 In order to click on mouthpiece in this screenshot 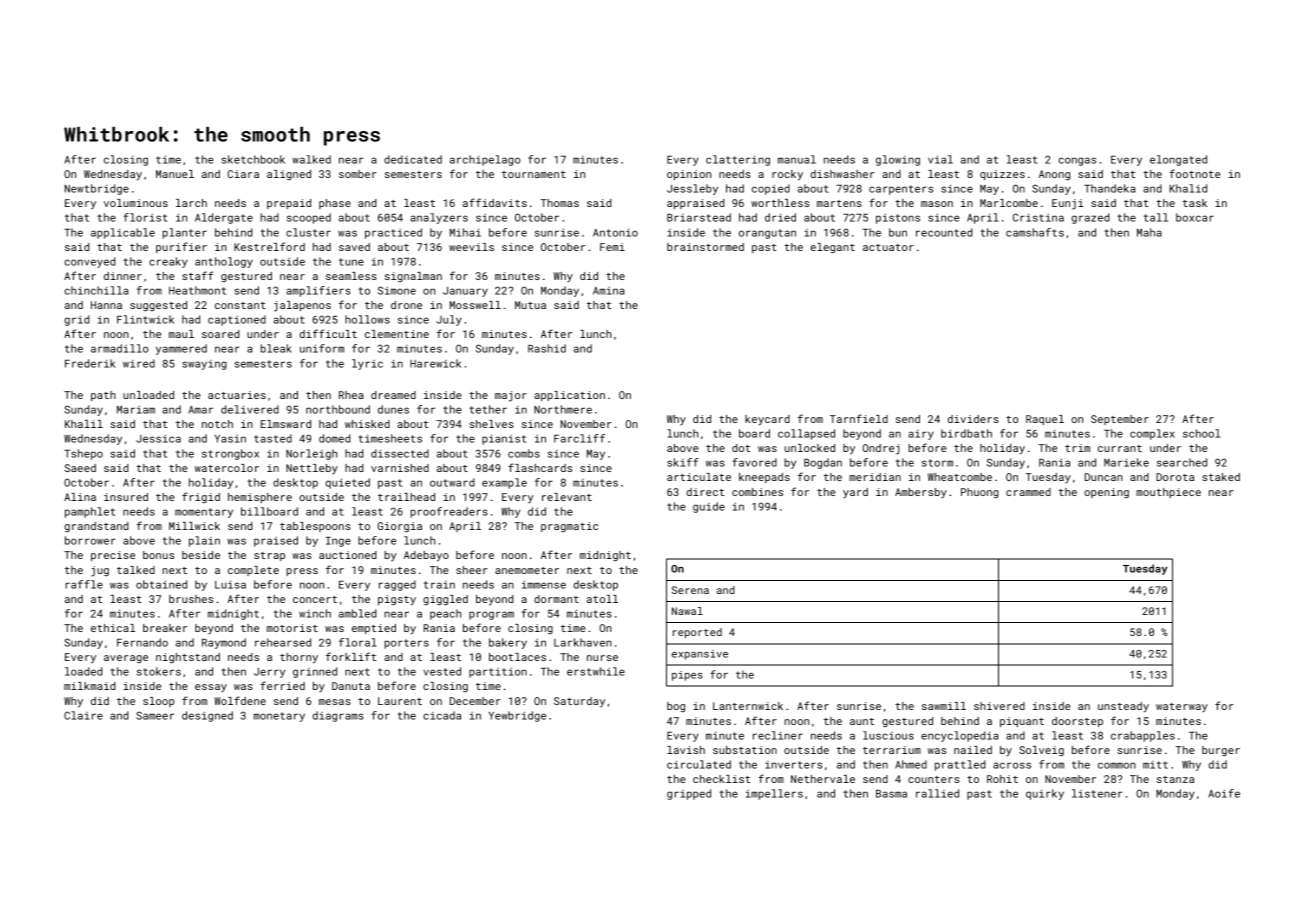, I will do `click(1168, 493)`.
